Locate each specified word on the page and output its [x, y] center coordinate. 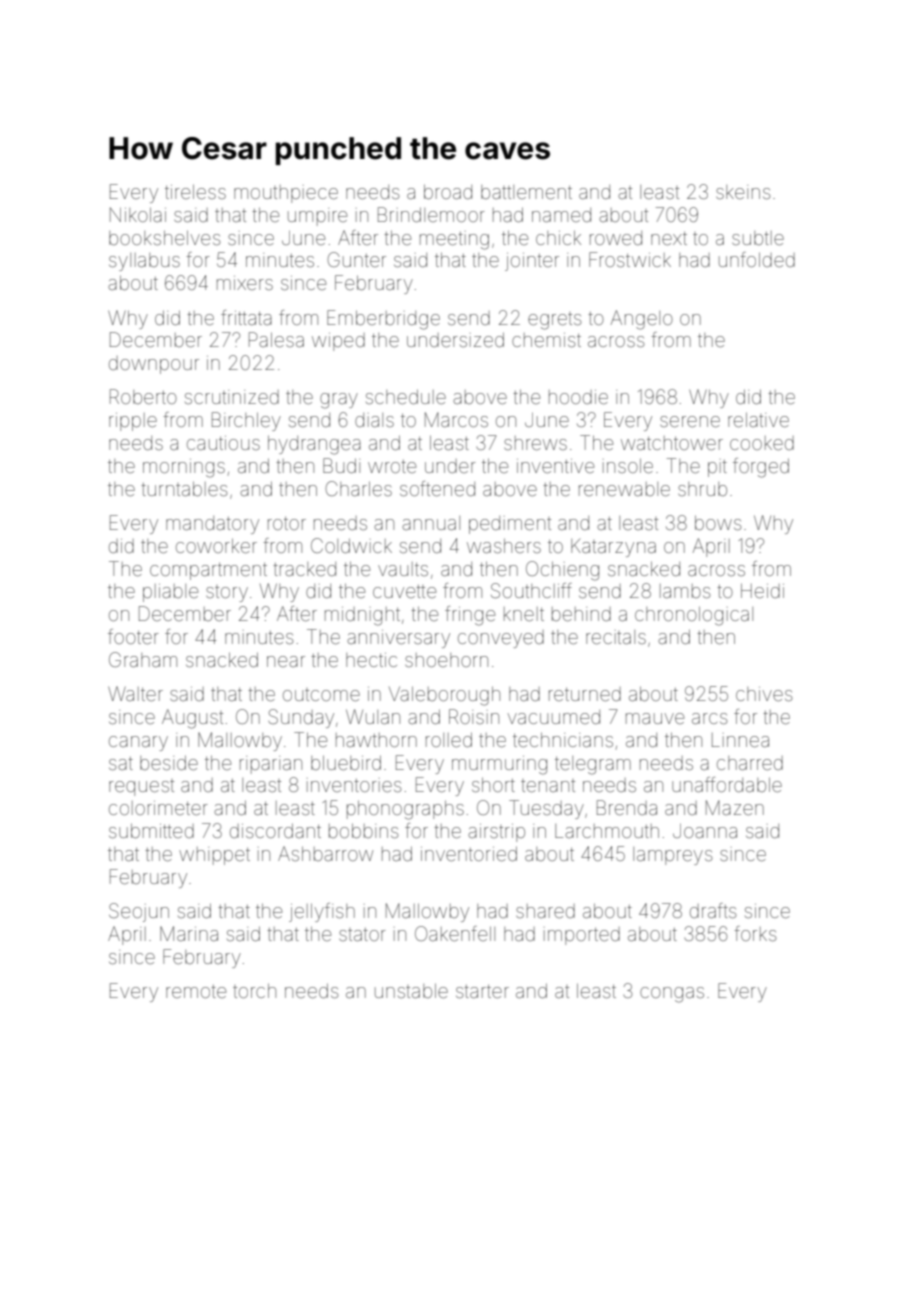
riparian [271, 765]
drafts [713, 910]
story [227, 593]
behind [581, 614]
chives [764, 694]
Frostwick [630, 259]
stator [362, 934]
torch [254, 990]
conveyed [501, 639]
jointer [532, 262]
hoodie [578, 397]
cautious [223, 443]
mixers [245, 283]
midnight [362, 616]
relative [758, 419]
